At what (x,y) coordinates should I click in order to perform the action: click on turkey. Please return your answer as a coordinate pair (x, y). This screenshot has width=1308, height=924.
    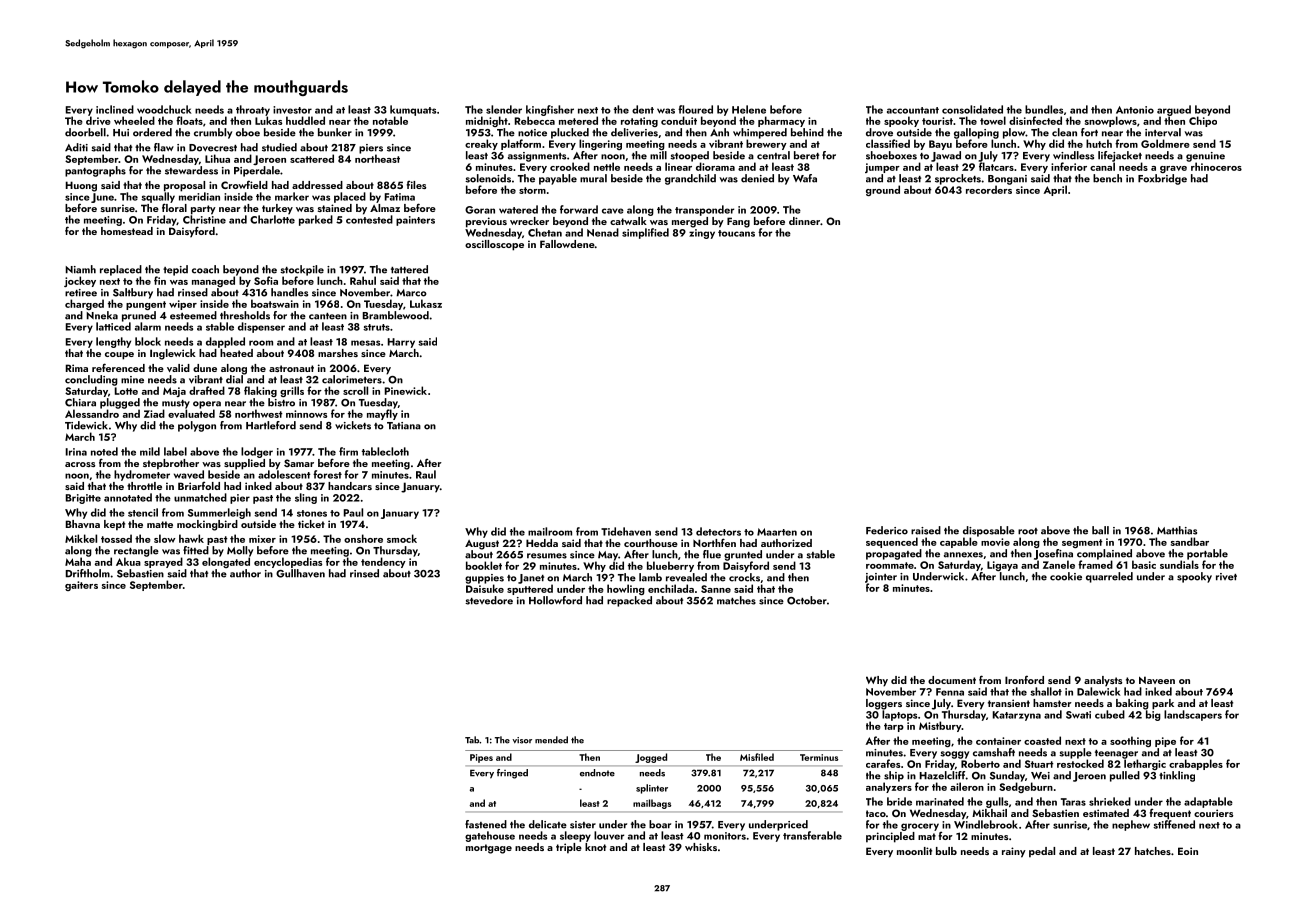
    Looking at the image, I should click on (277, 209).
